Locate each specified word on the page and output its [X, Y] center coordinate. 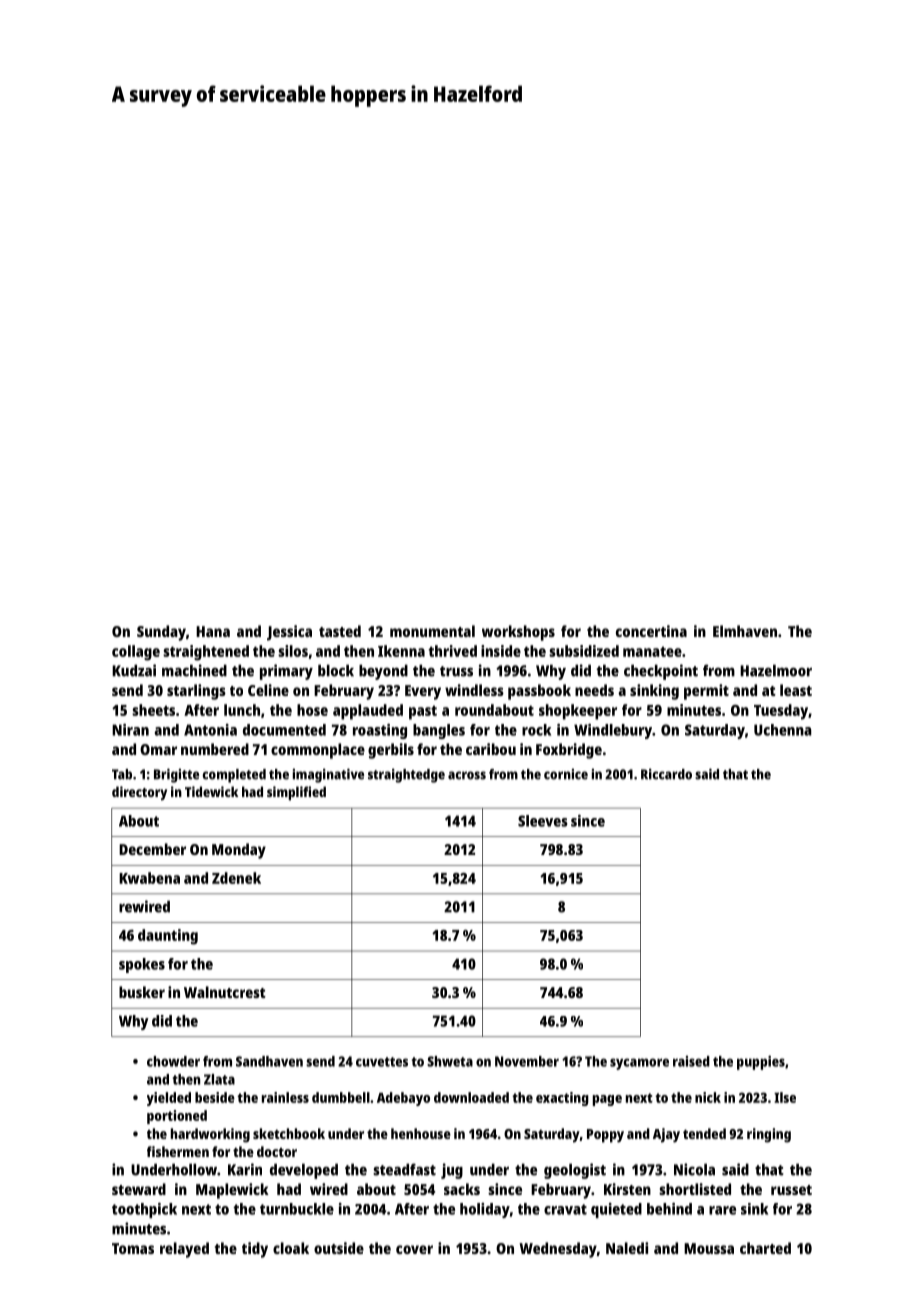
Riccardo [666, 774]
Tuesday [781, 712]
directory [139, 793]
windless [474, 690]
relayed [184, 1250]
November [527, 1061]
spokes [142, 965]
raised [691, 1061]
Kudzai [134, 670]
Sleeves [543, 821]
